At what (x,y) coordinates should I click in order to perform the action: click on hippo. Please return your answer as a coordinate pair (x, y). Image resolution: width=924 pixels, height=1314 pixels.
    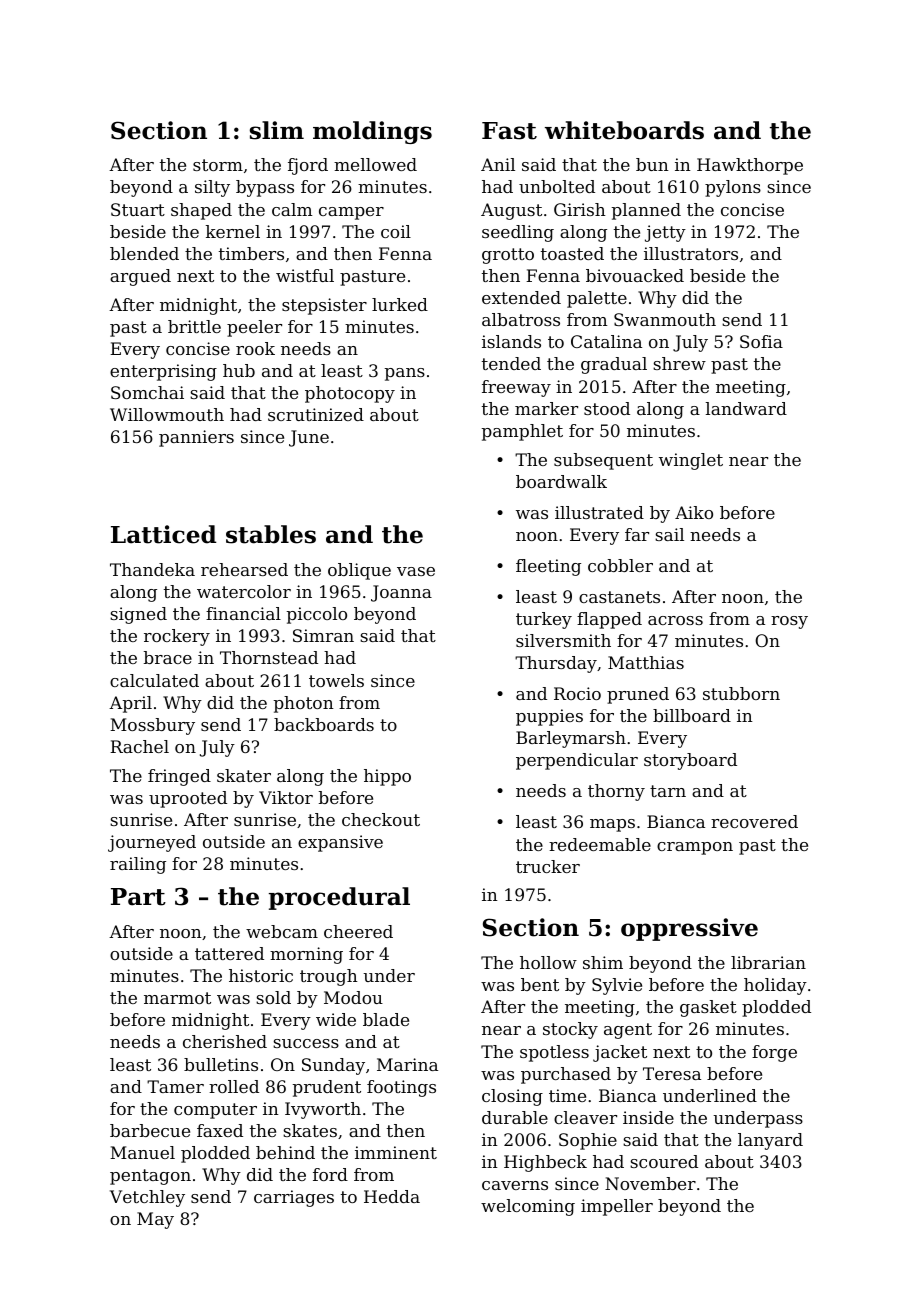
    Looking at the image, I should click on (387, 777).
